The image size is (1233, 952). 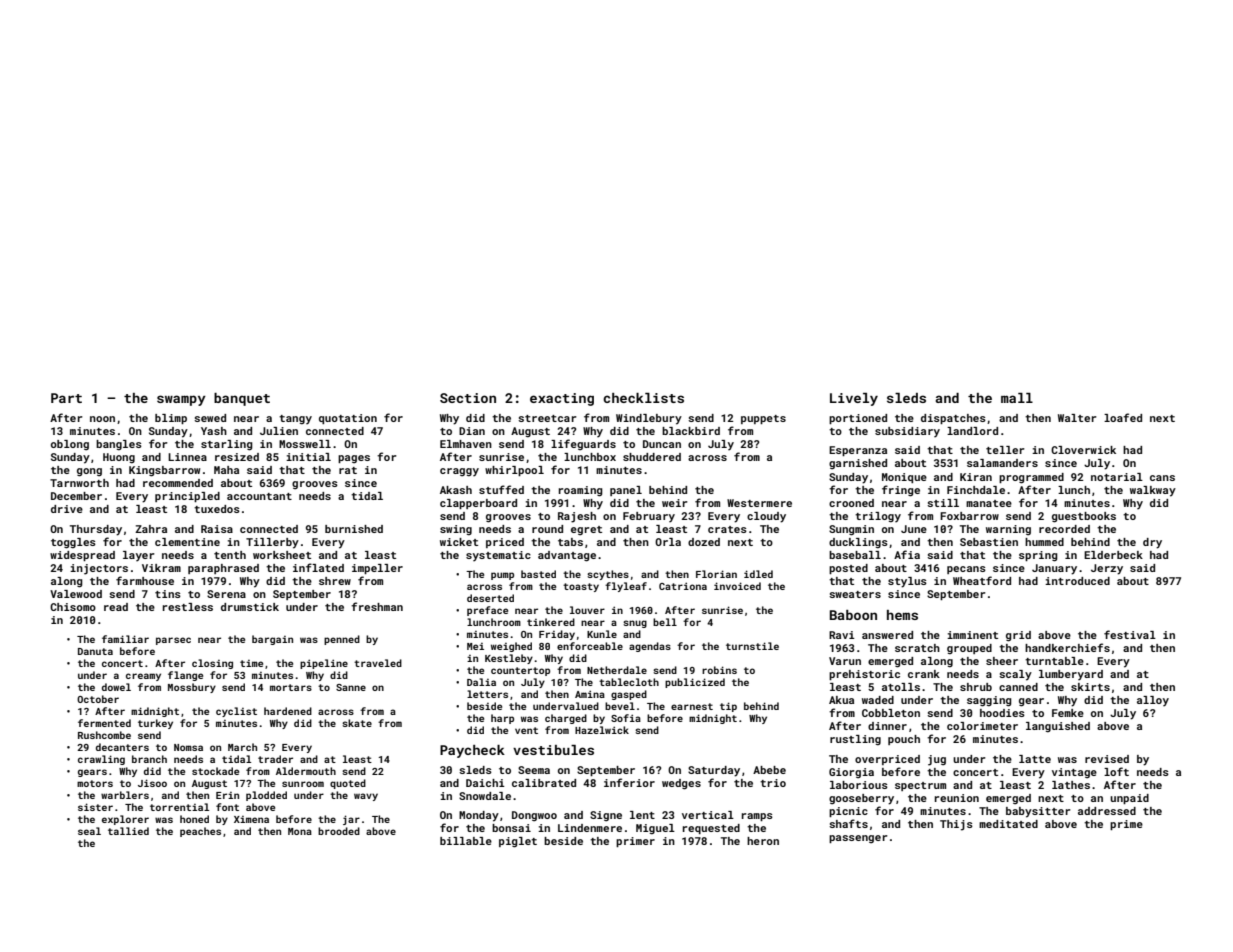 What do you see at coordinates (1107, 811) in the screenshot?
I see `addressed` at bounding box center [1107, 811].
